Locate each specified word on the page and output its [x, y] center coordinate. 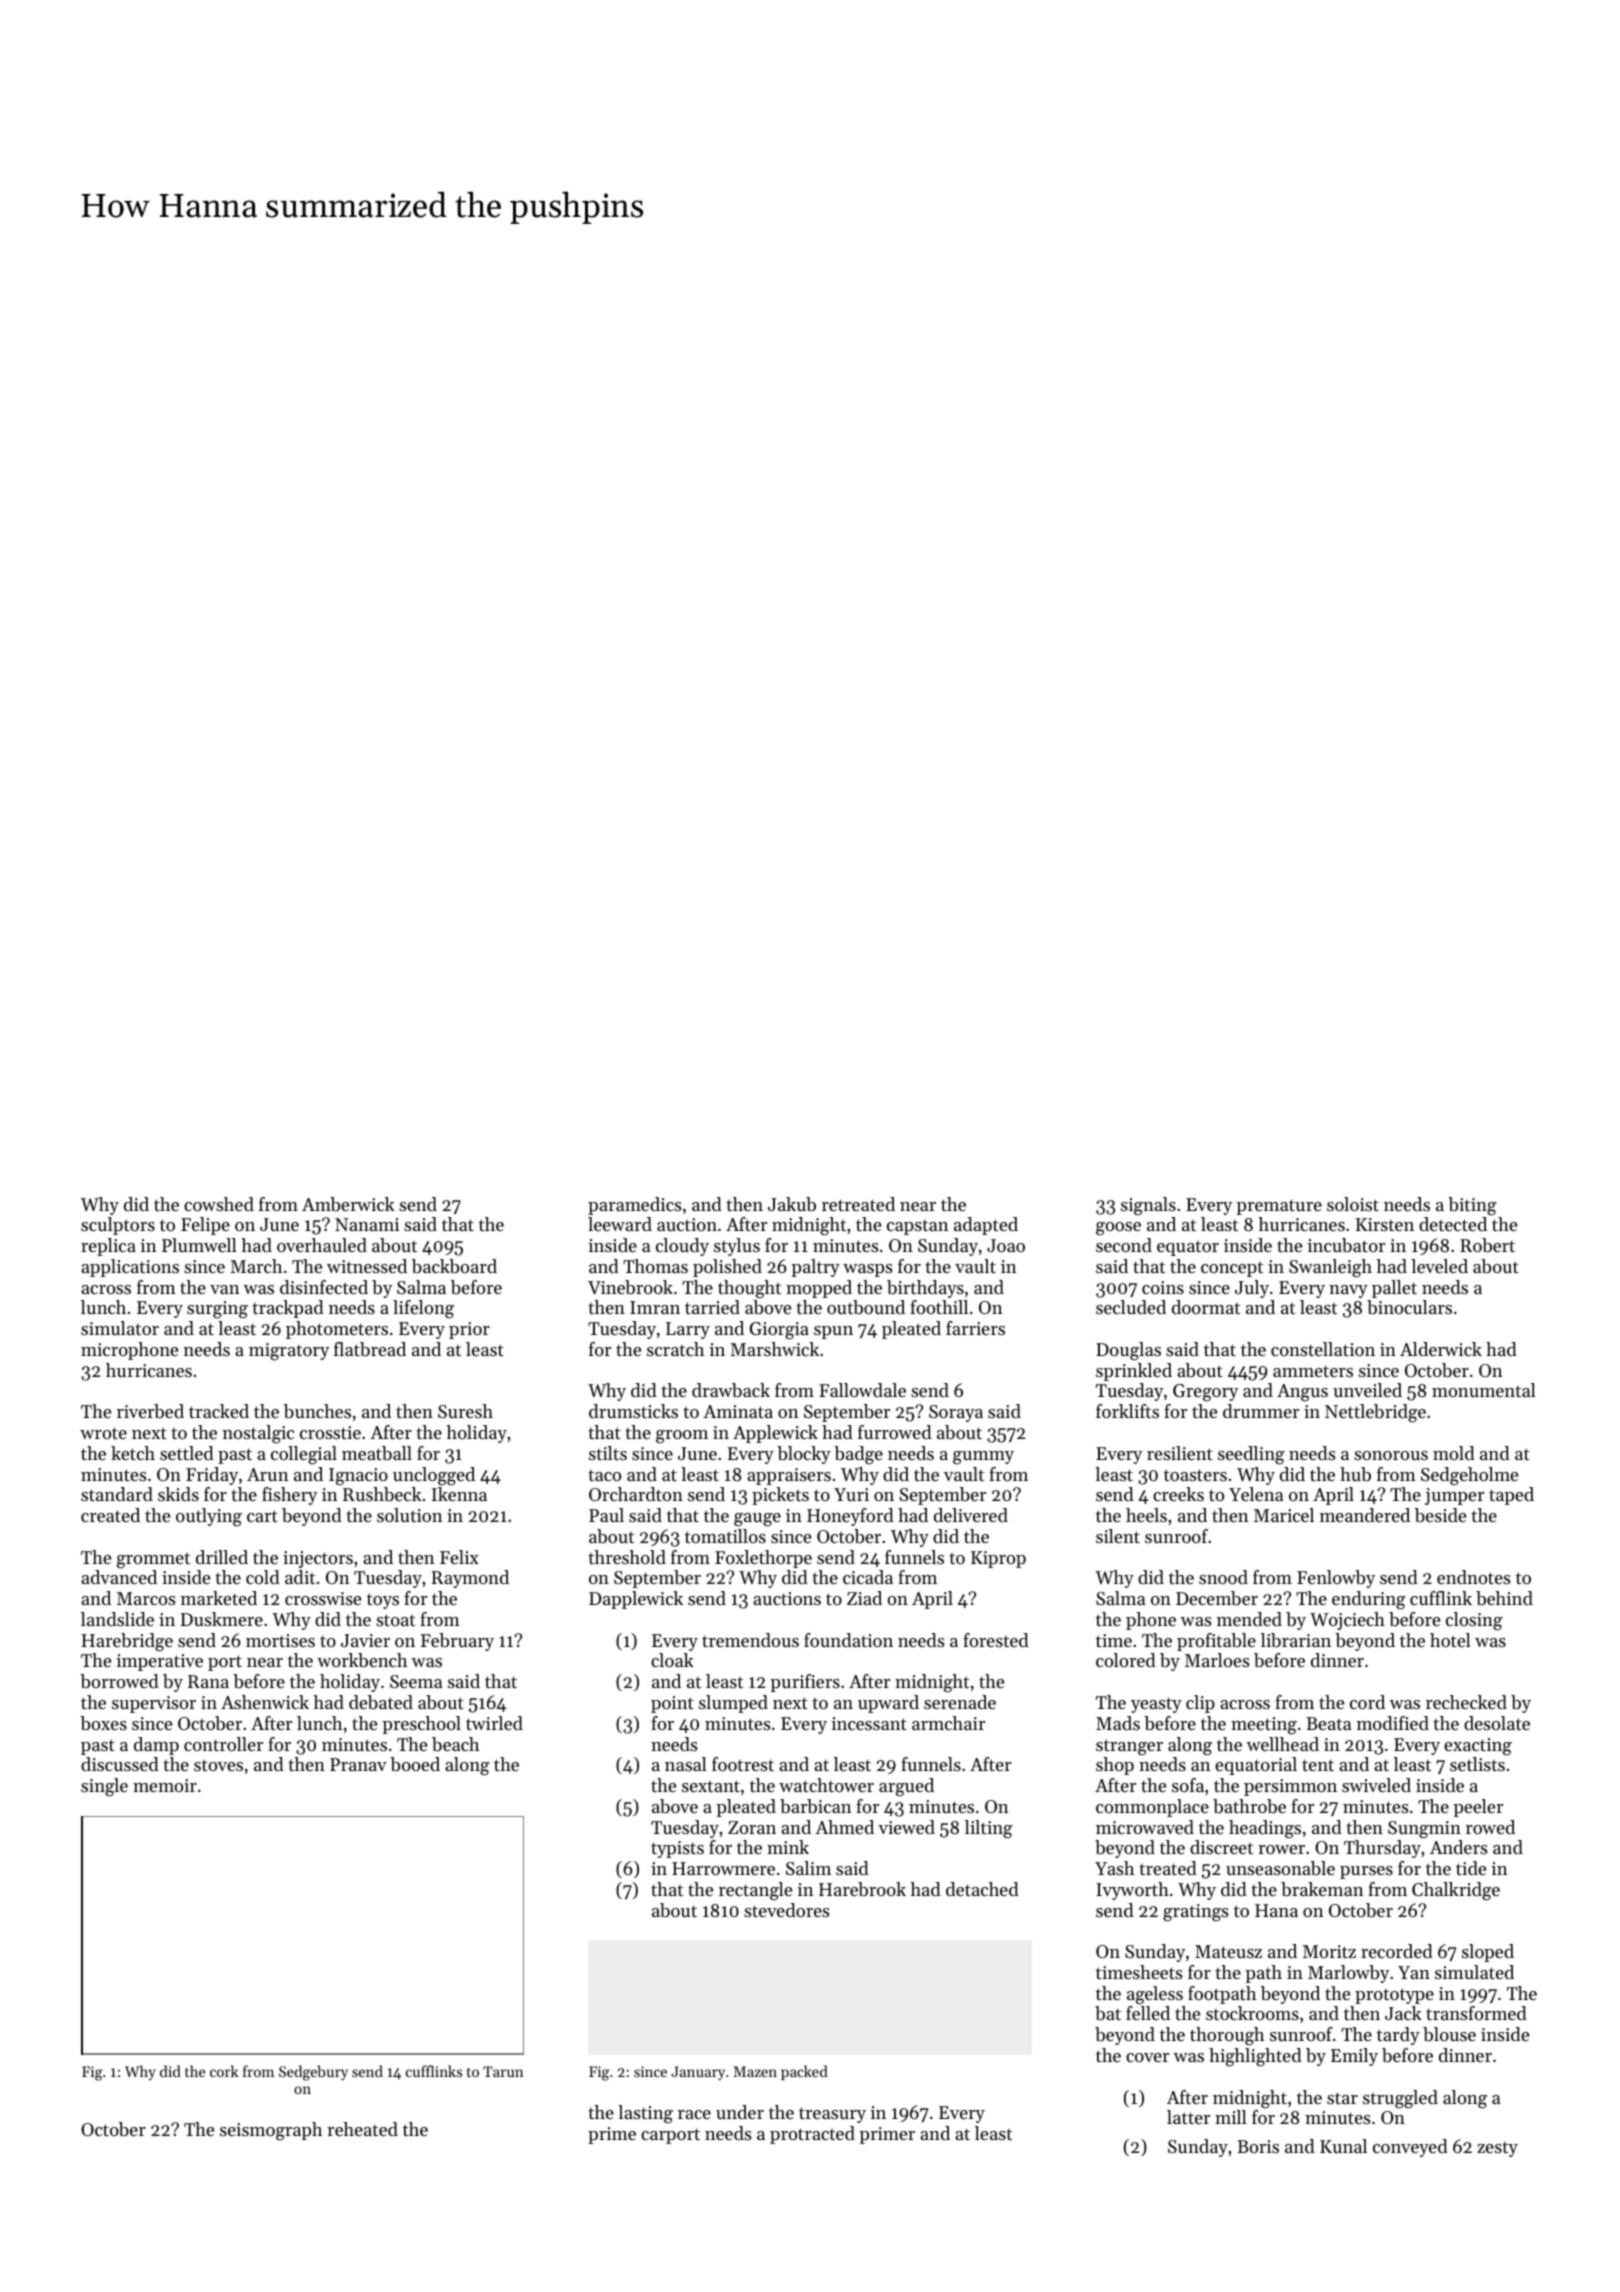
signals [1148, 1206]
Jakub [792, 1204]
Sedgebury [313, 2073]
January [698, 2073]
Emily [1354, 2057]
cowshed [219, 1204]
